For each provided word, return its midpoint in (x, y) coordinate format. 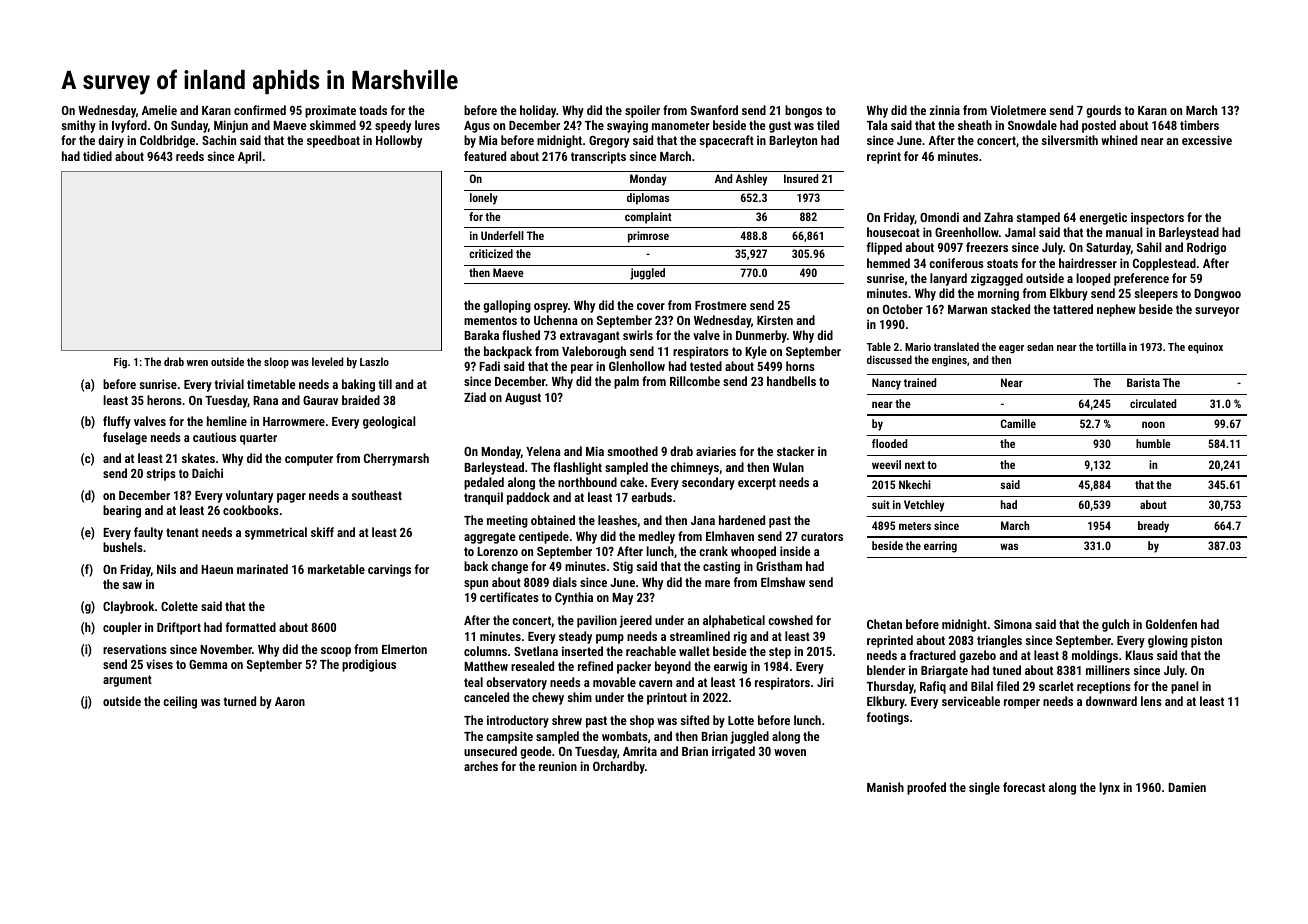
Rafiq (933, 687)
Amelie (159, 110)
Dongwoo (1217, 295)
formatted (251, 627)
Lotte (741, 720)
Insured (801, 178)
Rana (265, 400)
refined (595, 666)
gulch (1115, 625)
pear (582, 369)
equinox (1205, 348)
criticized (491, 253)
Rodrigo (1206, 248)
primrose (648, 237)
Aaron (290, 701)
